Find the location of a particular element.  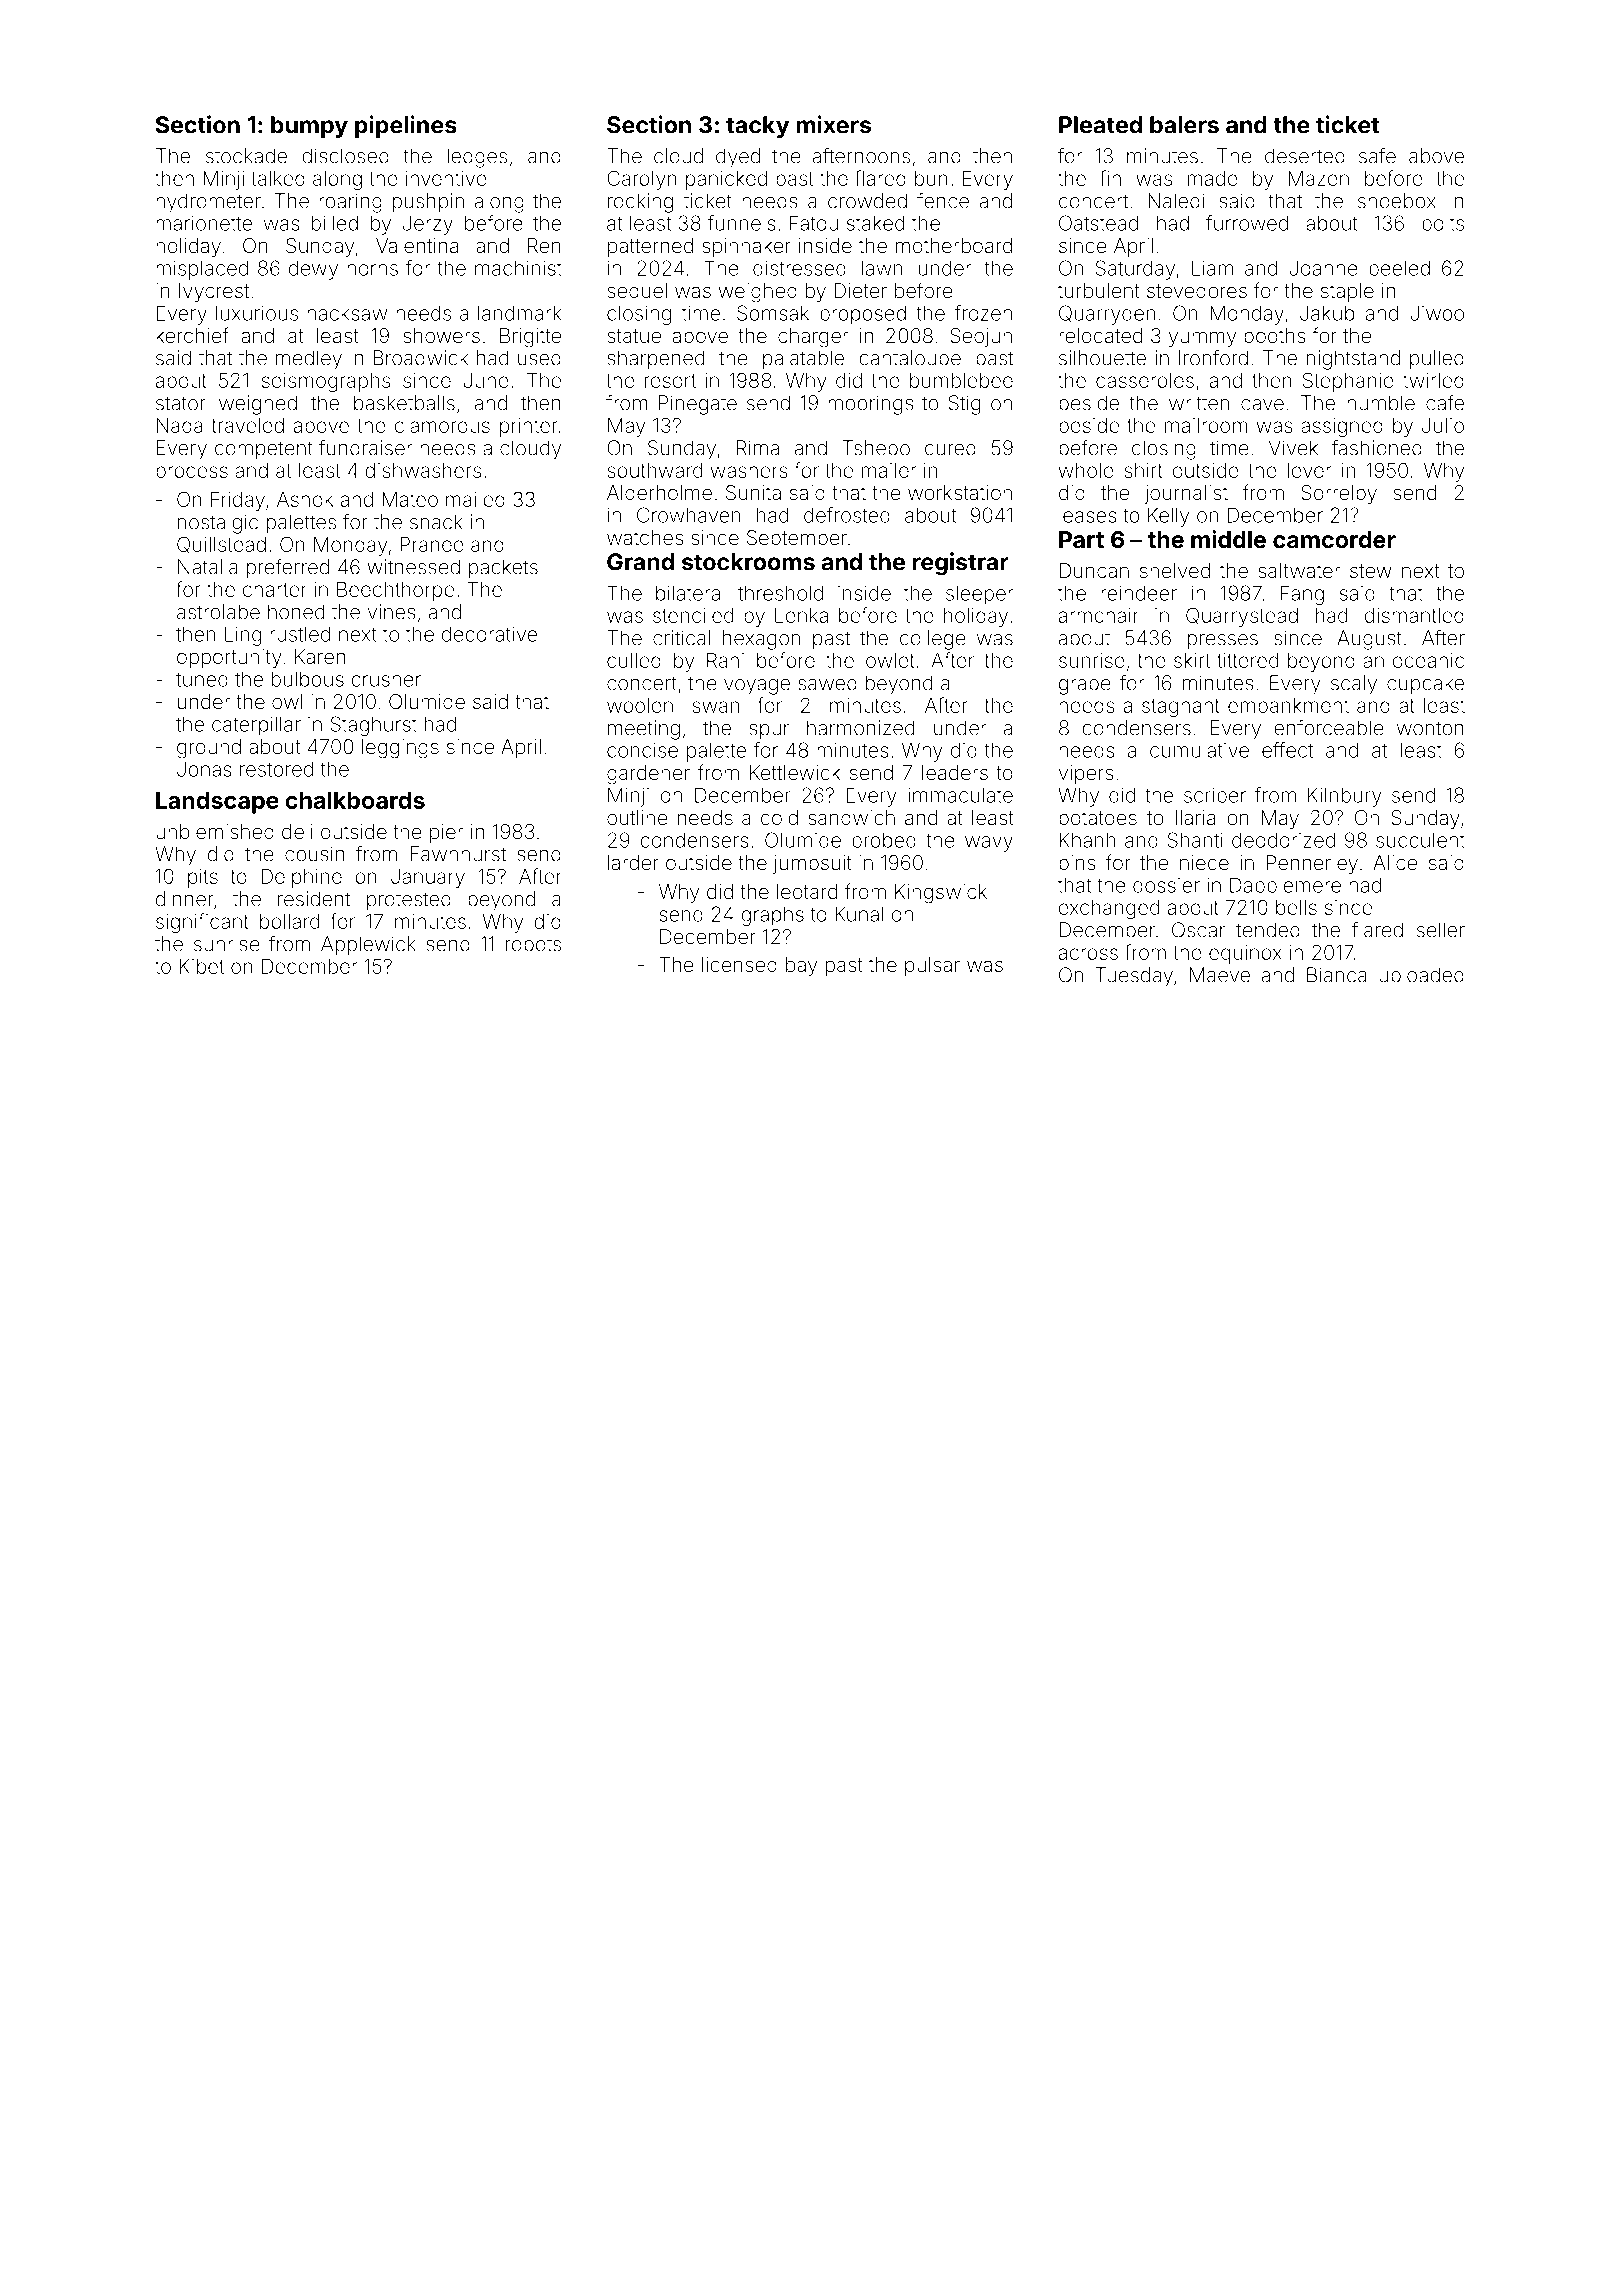

Kilnbury is located at coordinates (1345, 797).
